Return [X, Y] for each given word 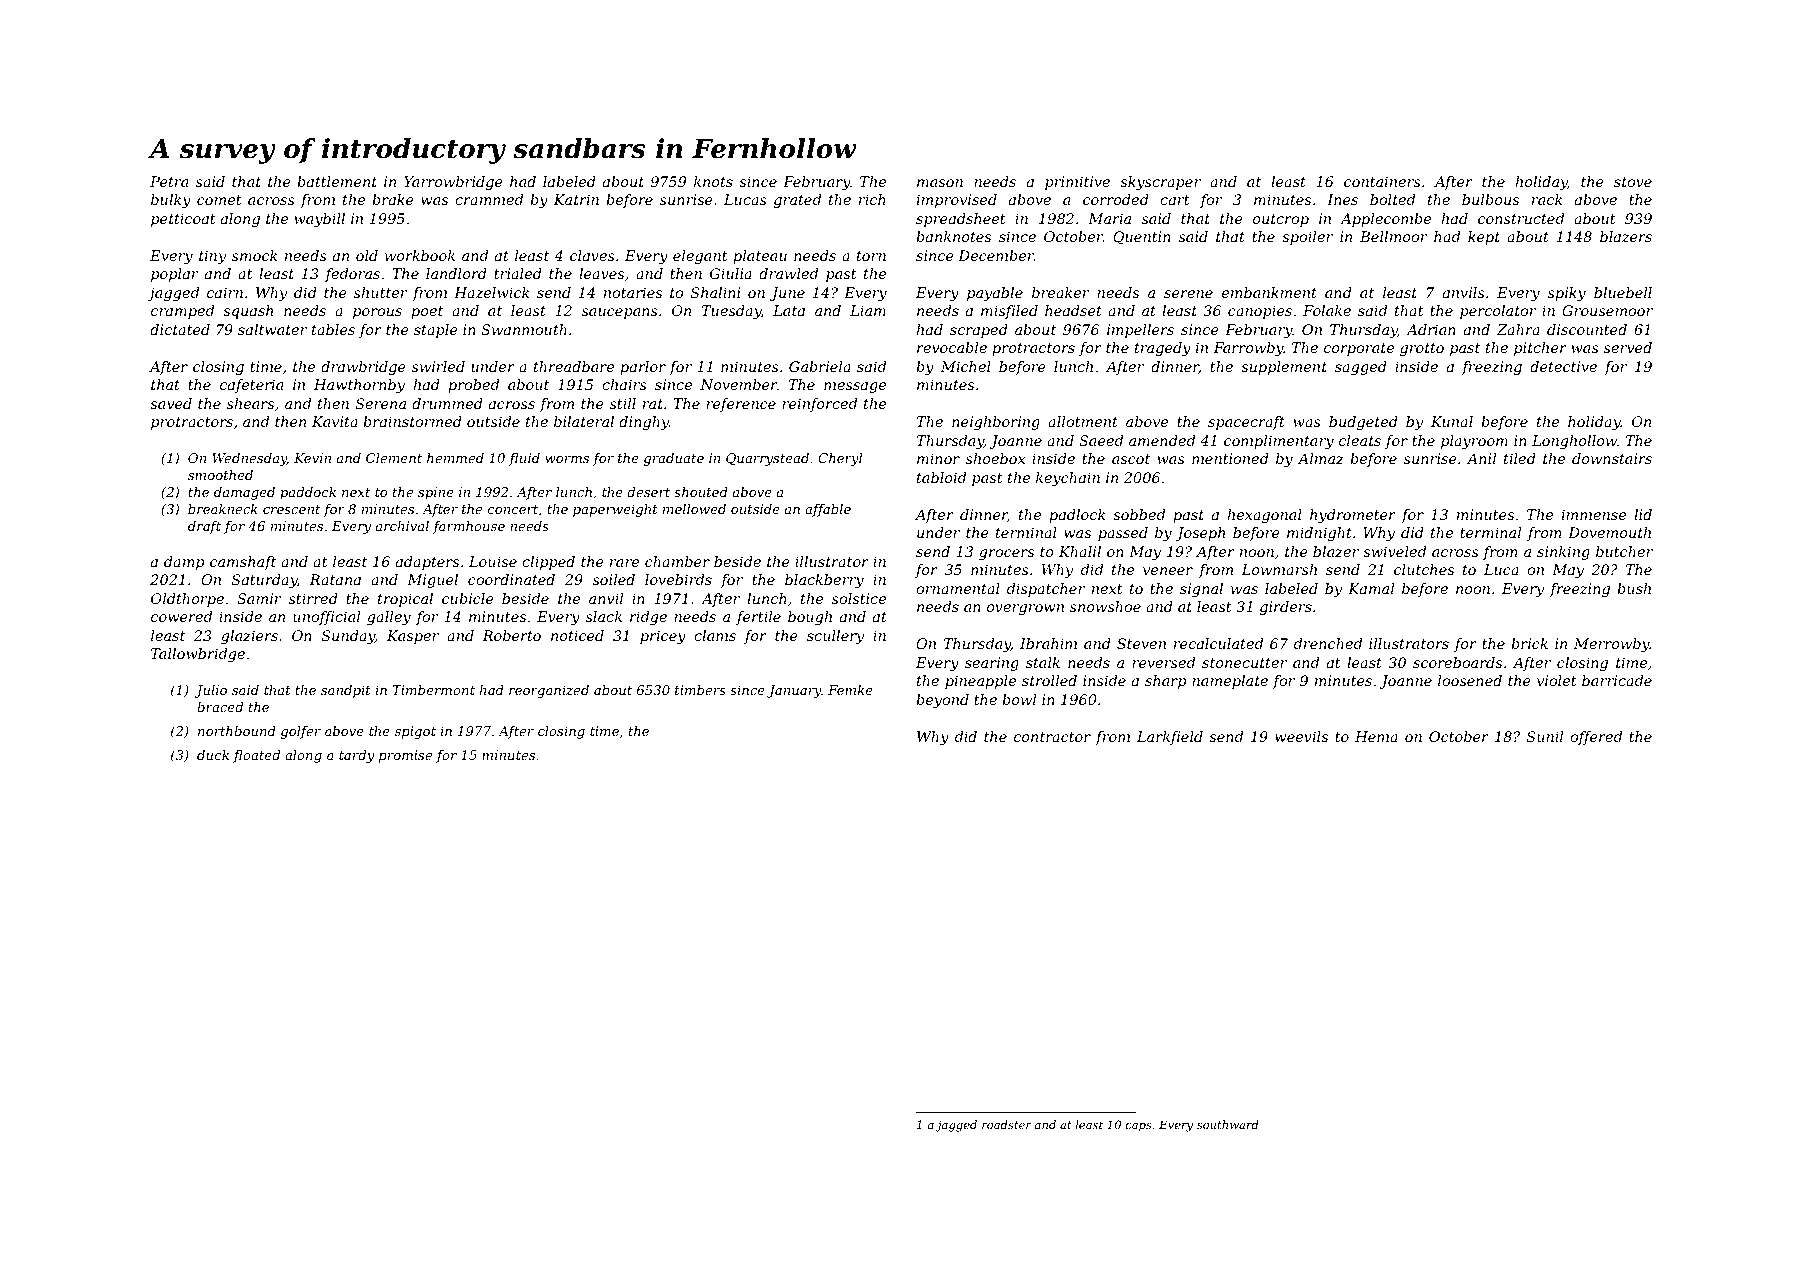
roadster [1006, 1124]
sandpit [346, 691]
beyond [942, 701]
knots [713, 181]
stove [1633, 182]
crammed [489, 199]
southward [1228, 1124]
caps [1139, 1127]
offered [1596, 738]
